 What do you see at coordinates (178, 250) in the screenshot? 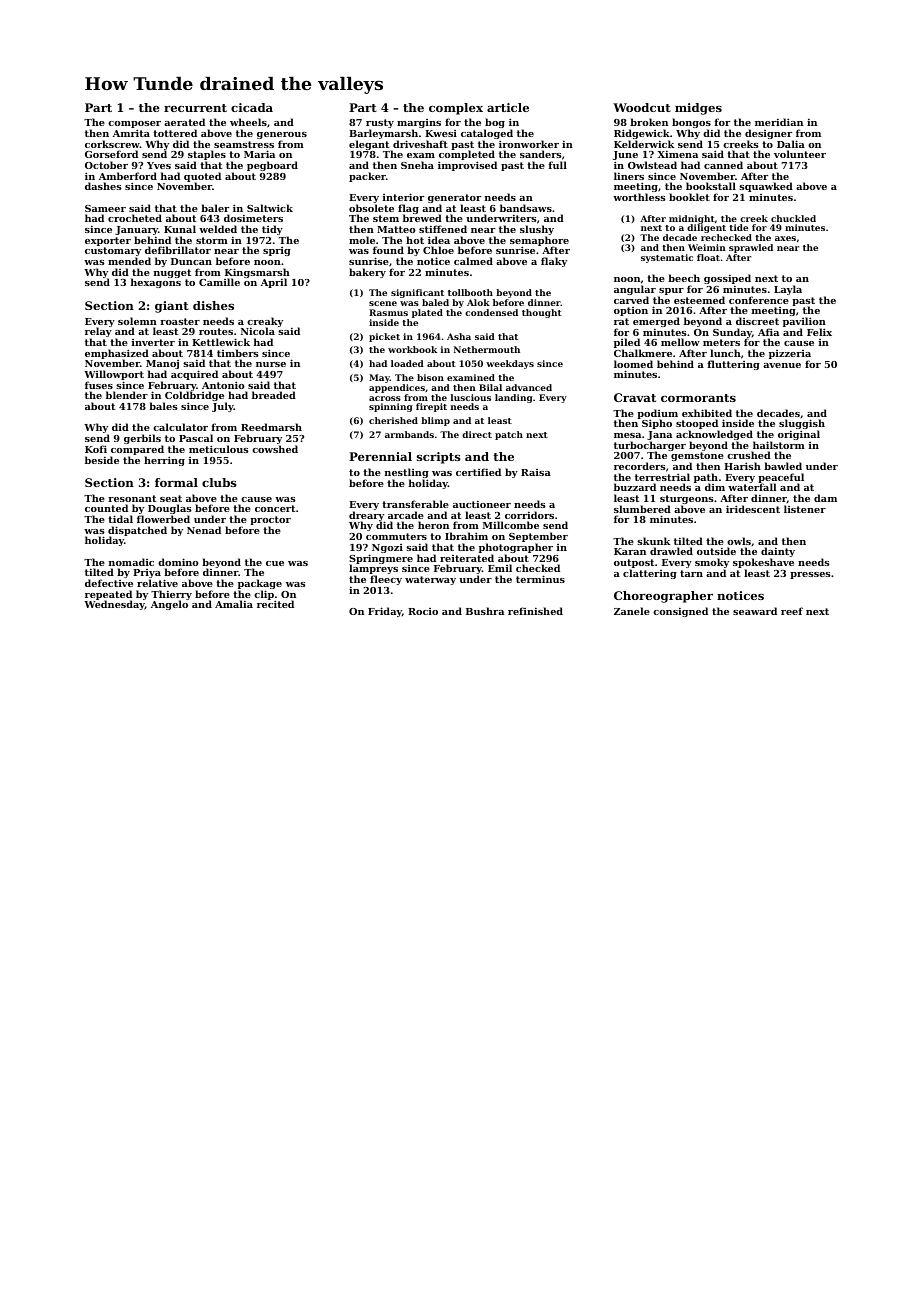
I see `defibrillator` at bounding box center [178, 250].
